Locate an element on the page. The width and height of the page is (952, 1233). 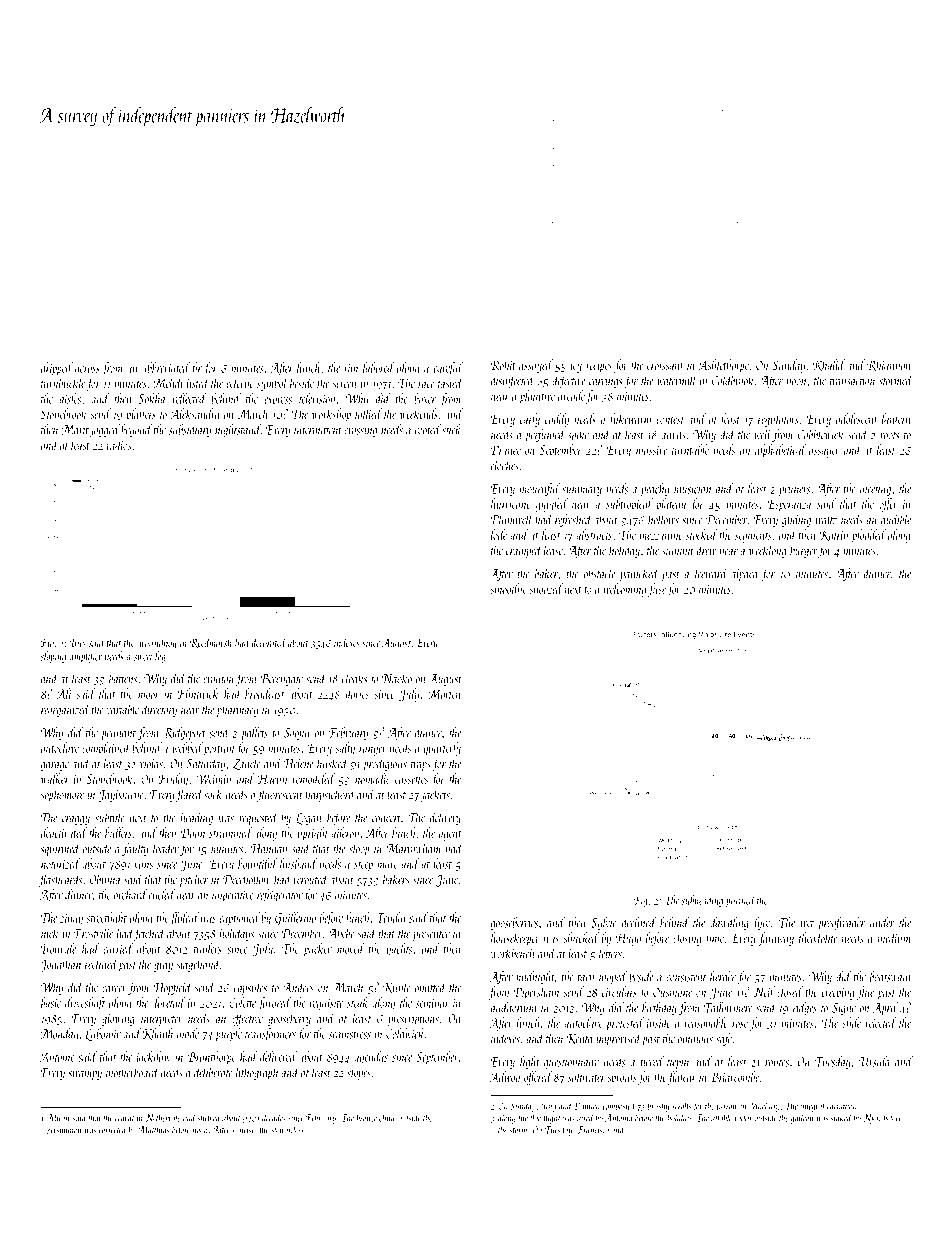
lode is located at coordinates (499, 534).
